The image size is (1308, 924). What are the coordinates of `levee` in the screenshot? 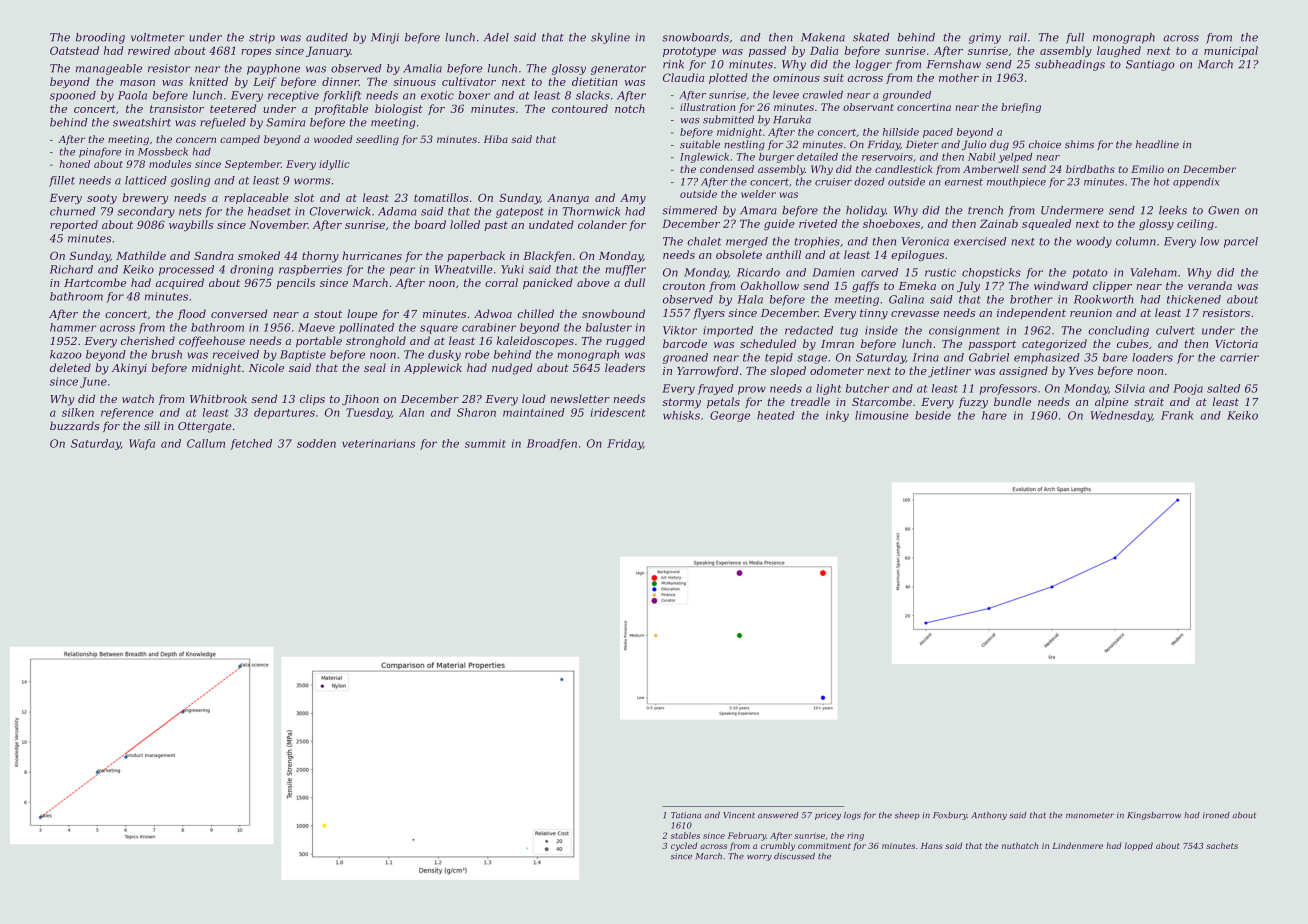 It's located at (786, 95).
